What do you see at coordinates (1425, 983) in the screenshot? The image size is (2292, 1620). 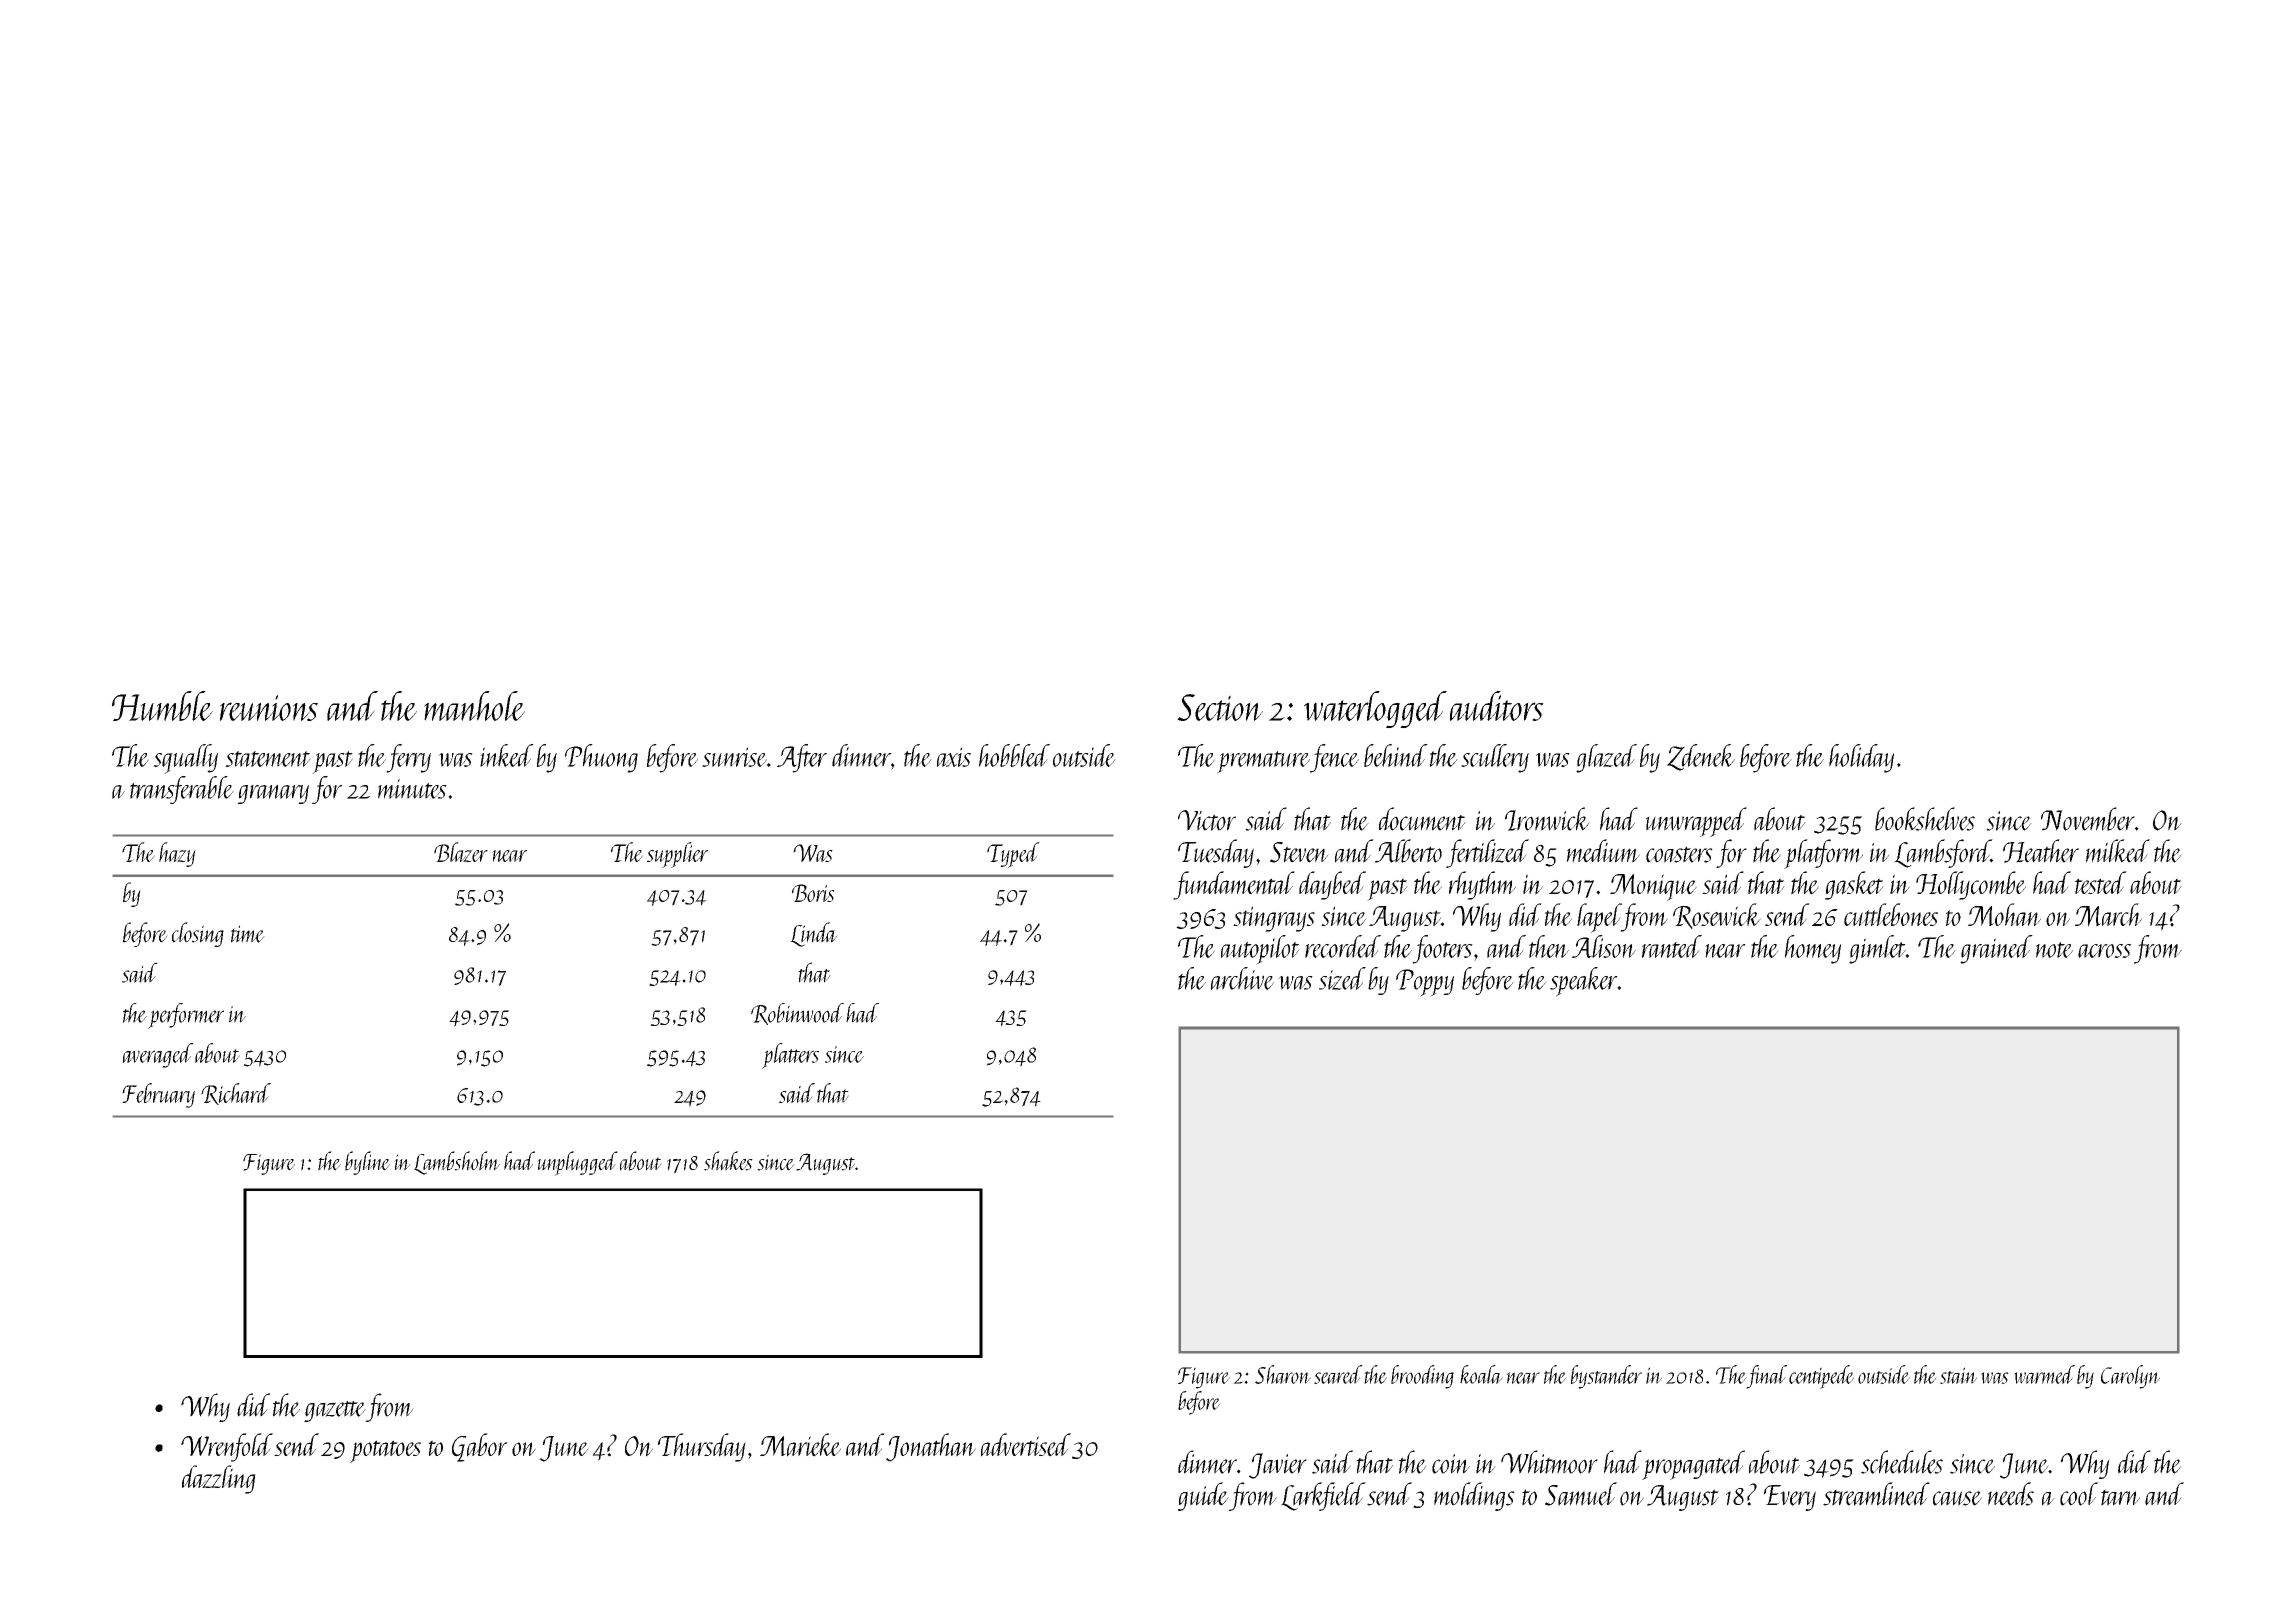 I see `Poppy` at bounding box center [1425, 983].
